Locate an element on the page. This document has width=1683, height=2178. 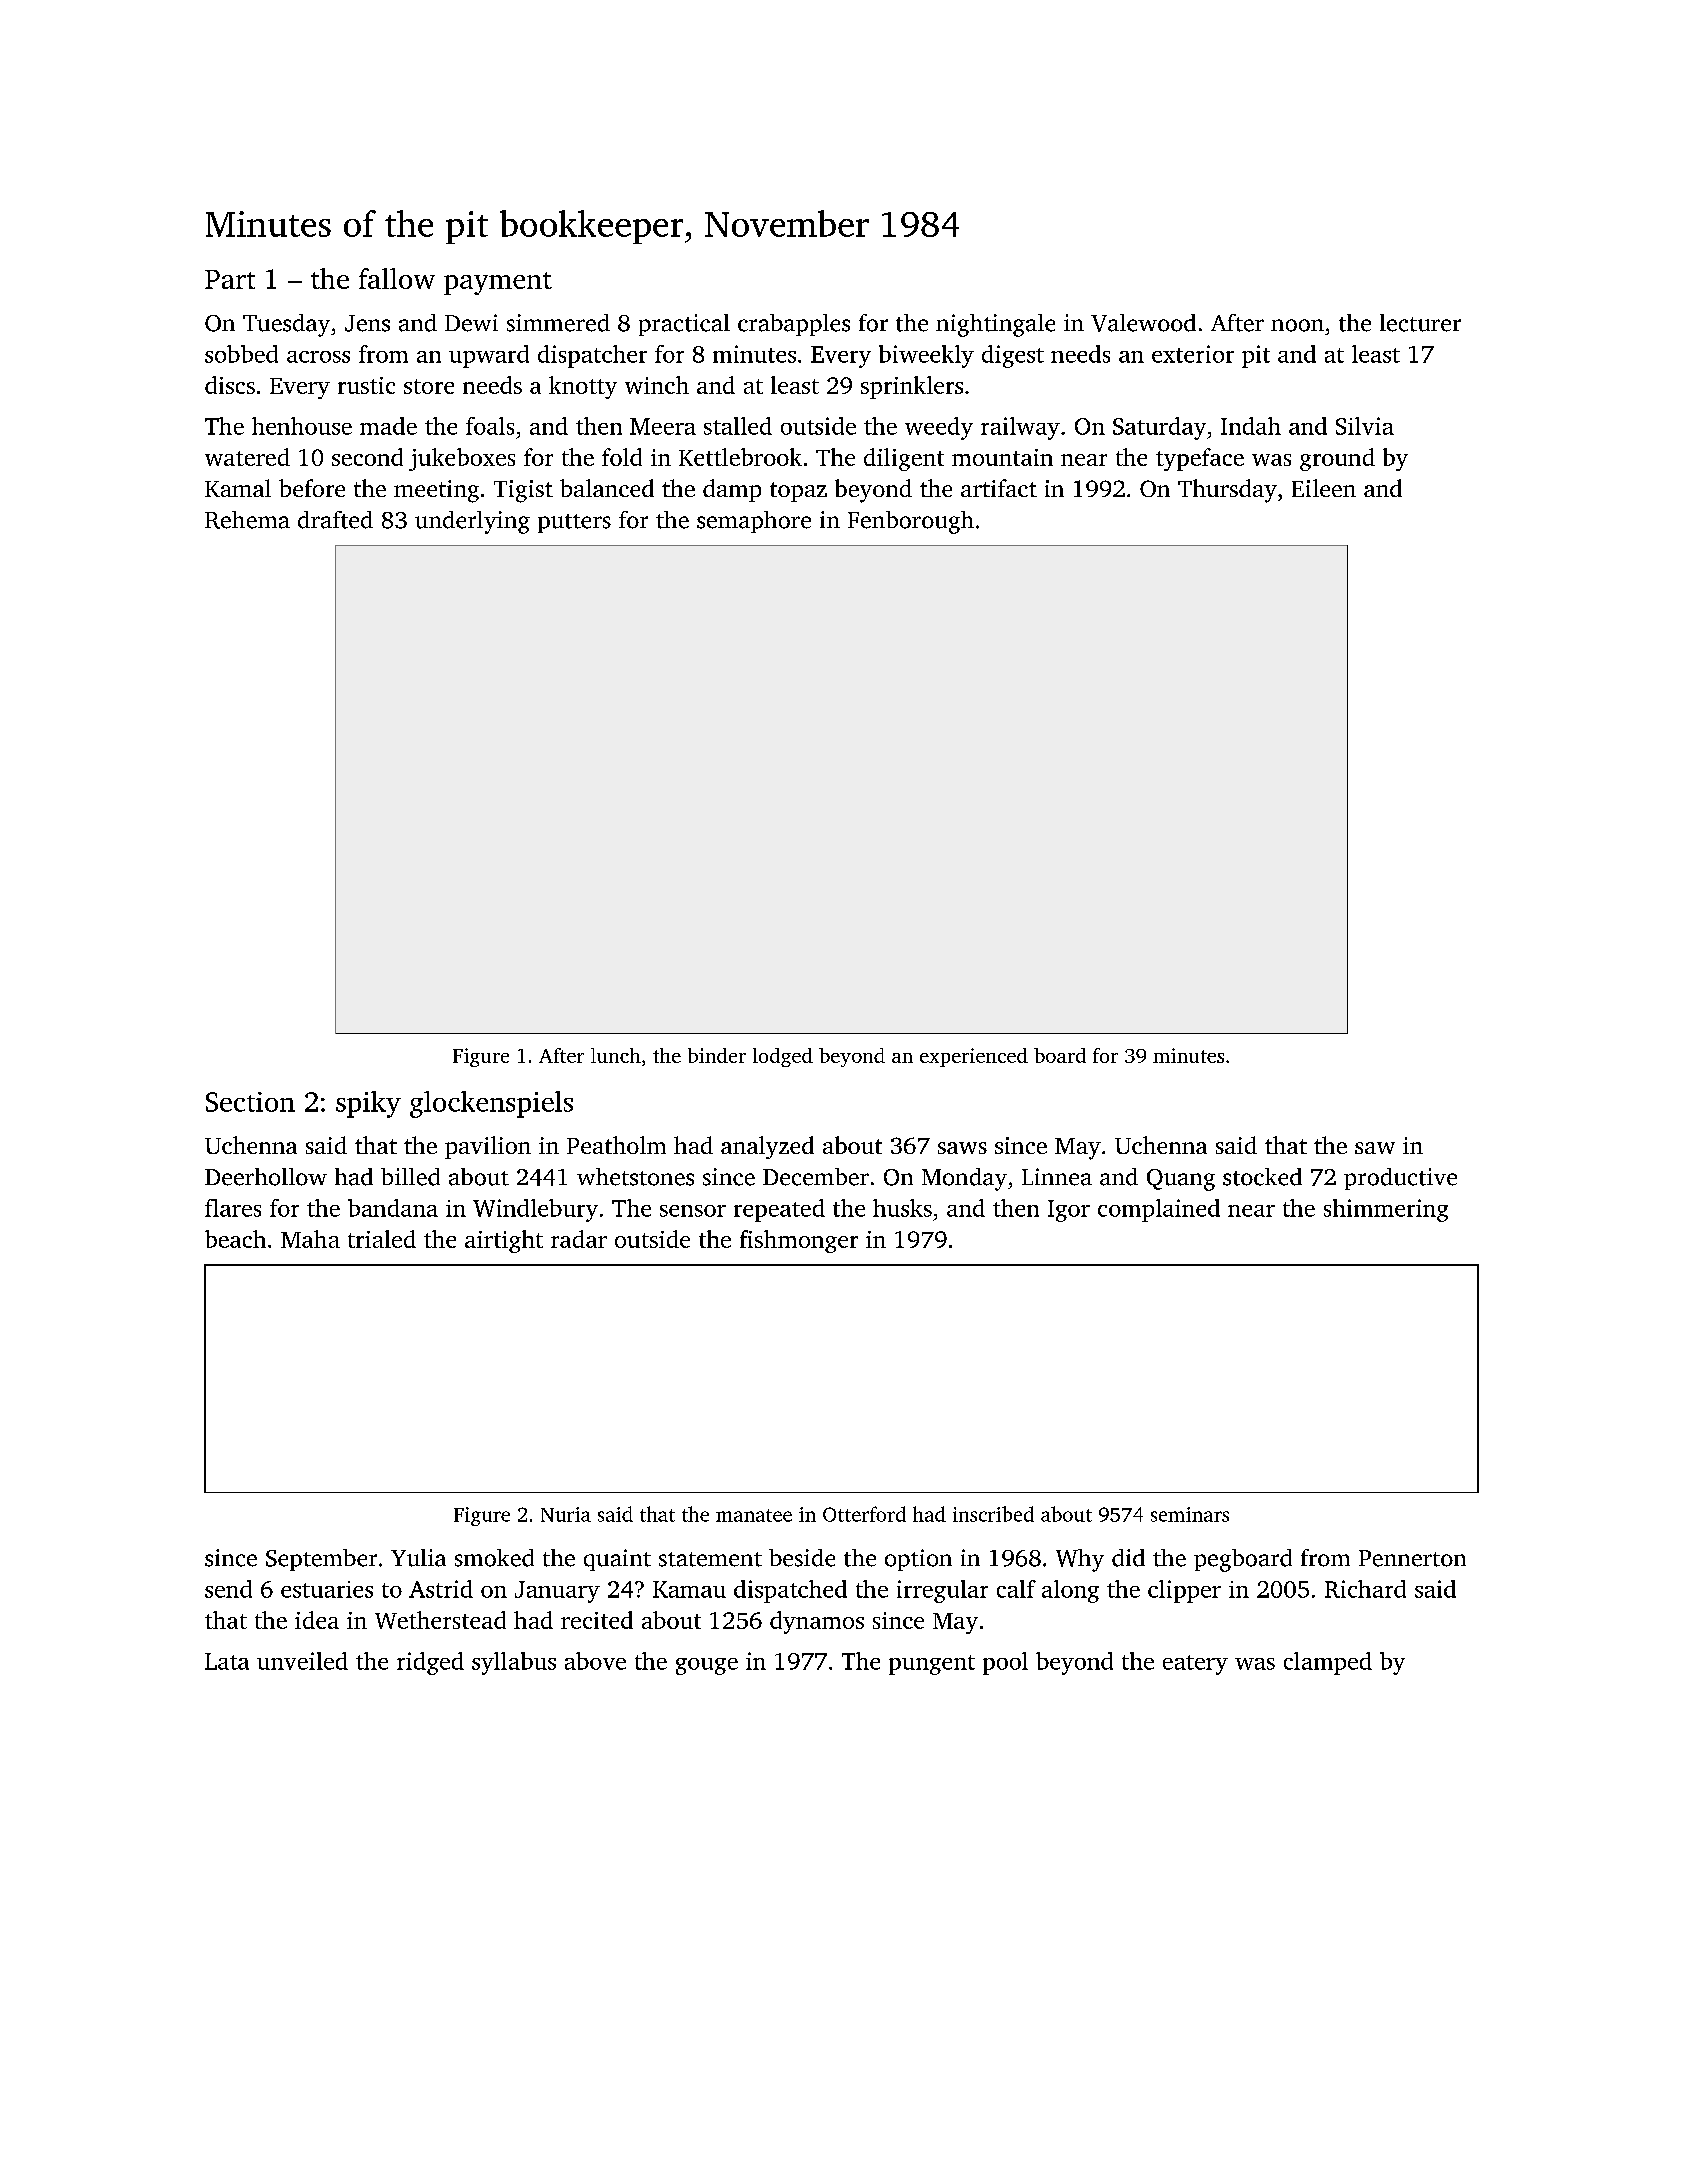
seminars is located at coordinates (1190, 1514).
